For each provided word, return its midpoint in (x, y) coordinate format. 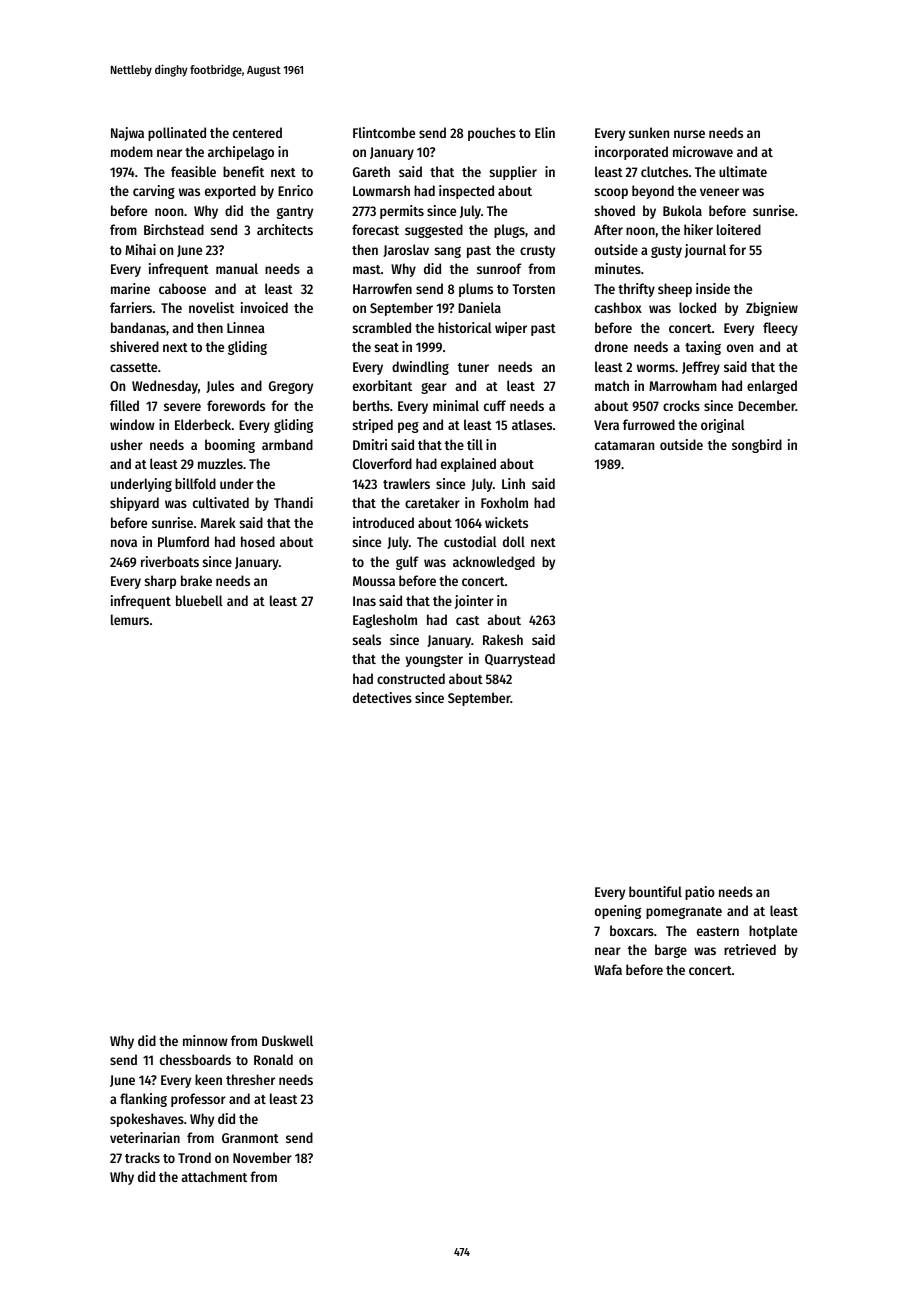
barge (671, 951)
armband (287, 444)
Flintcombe (384, 132)
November (262, 1157)
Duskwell (287, 1040)
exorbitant (382, 385)
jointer (474, 602)
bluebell (199, 600)
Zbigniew (772, 309)
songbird (757, 446)
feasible (193, 171)
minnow (205, 1040)
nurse (689, 134)
